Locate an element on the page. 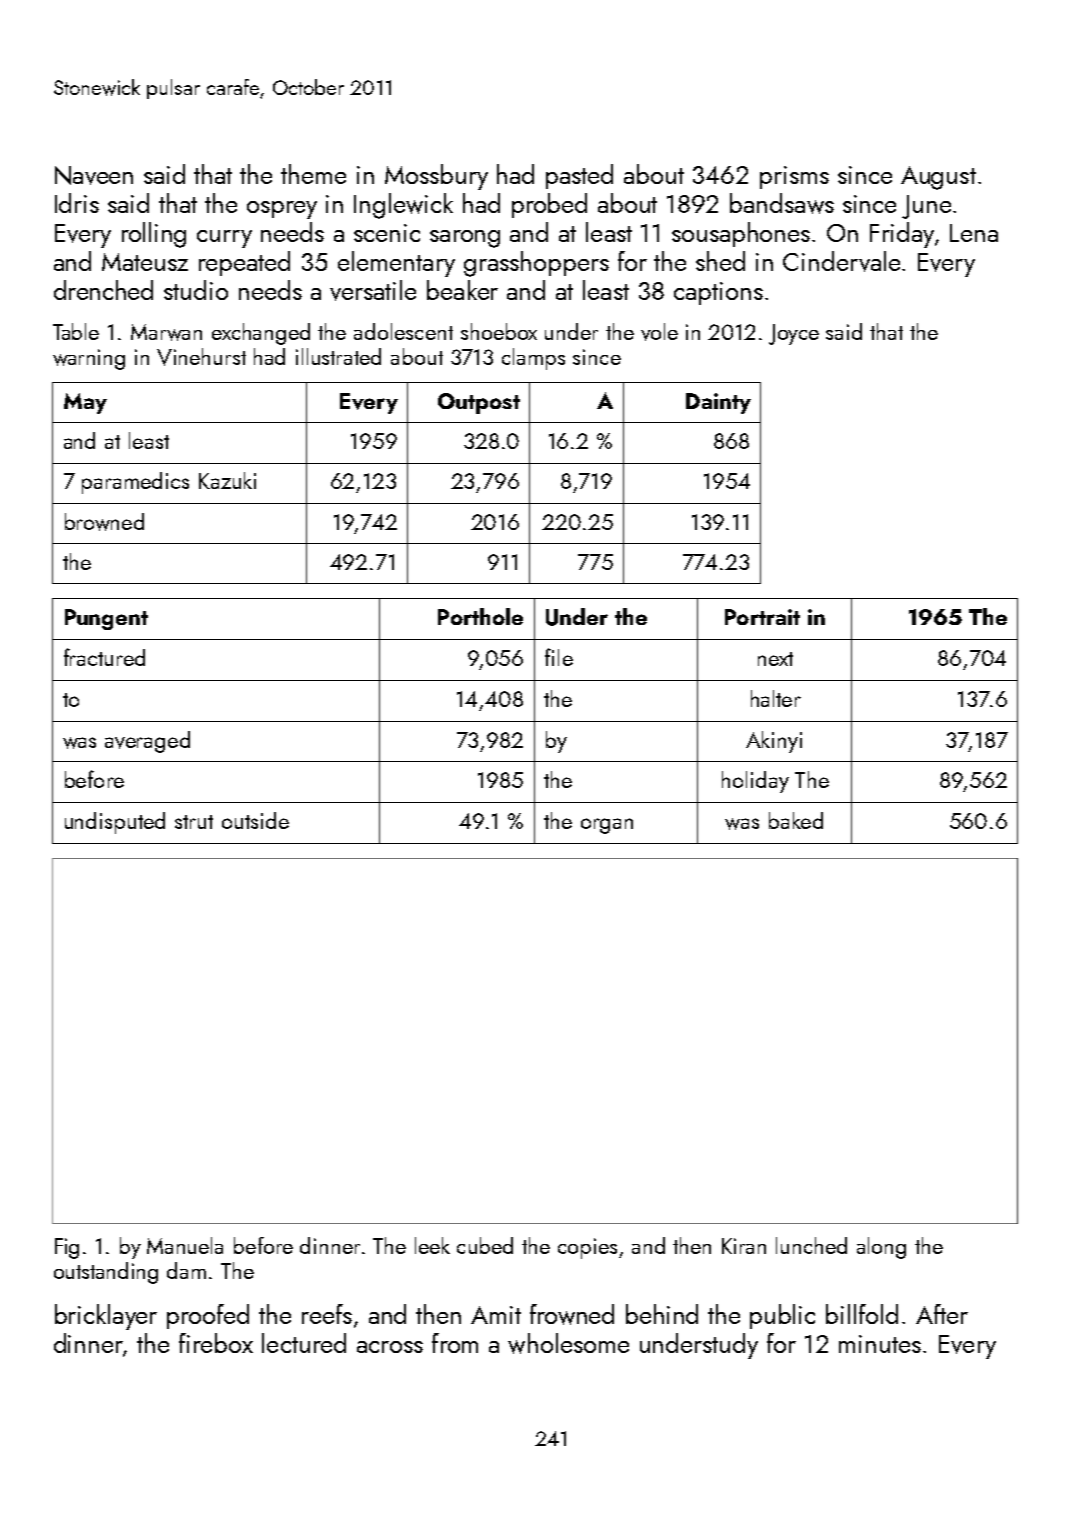 The image size is (1070, 1520). Outpost is located at coordinates (479, 403).
